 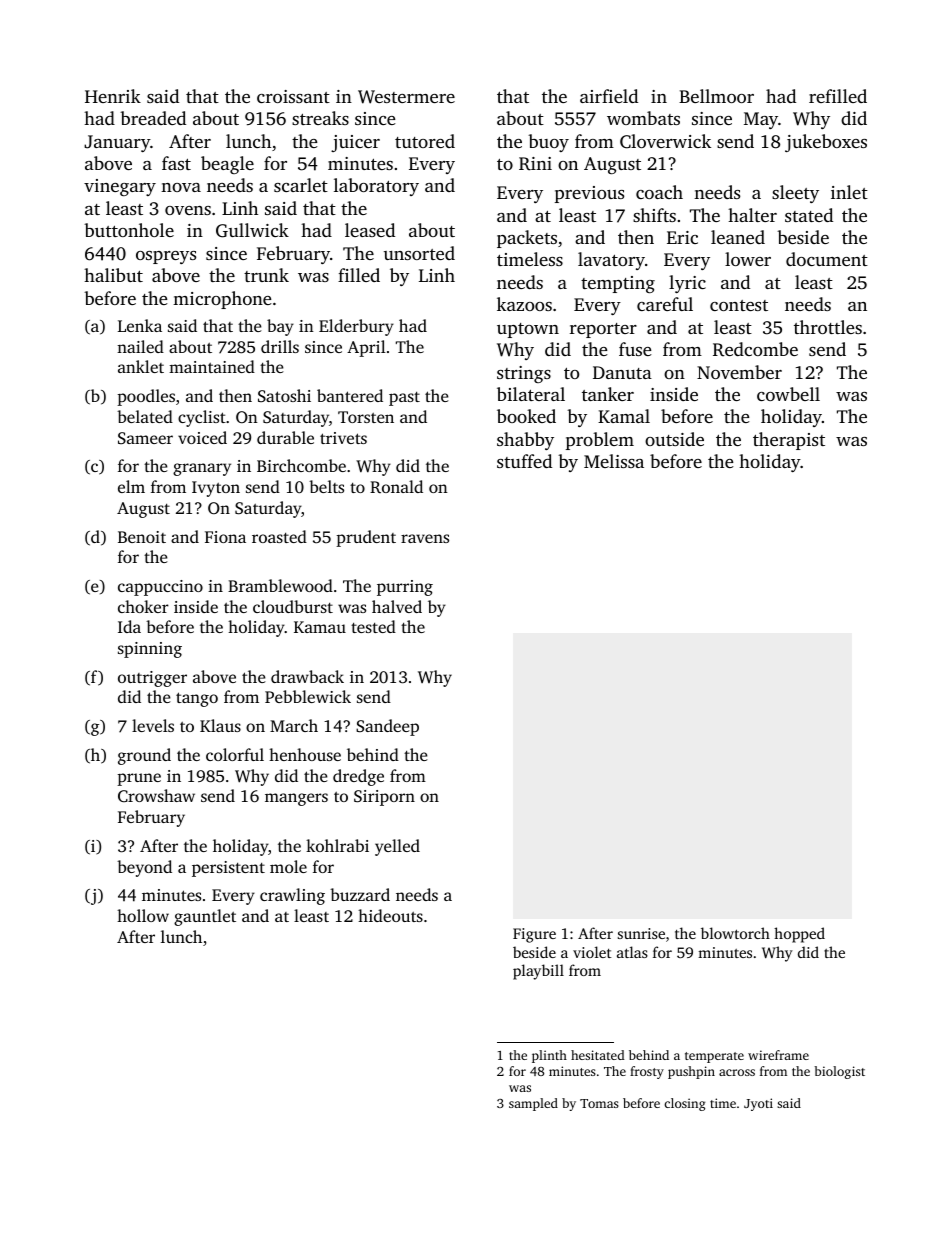 What do you see at coordinates (153, 725) in the screenshot?
I see `levels` at bounding box center [153, 725].
